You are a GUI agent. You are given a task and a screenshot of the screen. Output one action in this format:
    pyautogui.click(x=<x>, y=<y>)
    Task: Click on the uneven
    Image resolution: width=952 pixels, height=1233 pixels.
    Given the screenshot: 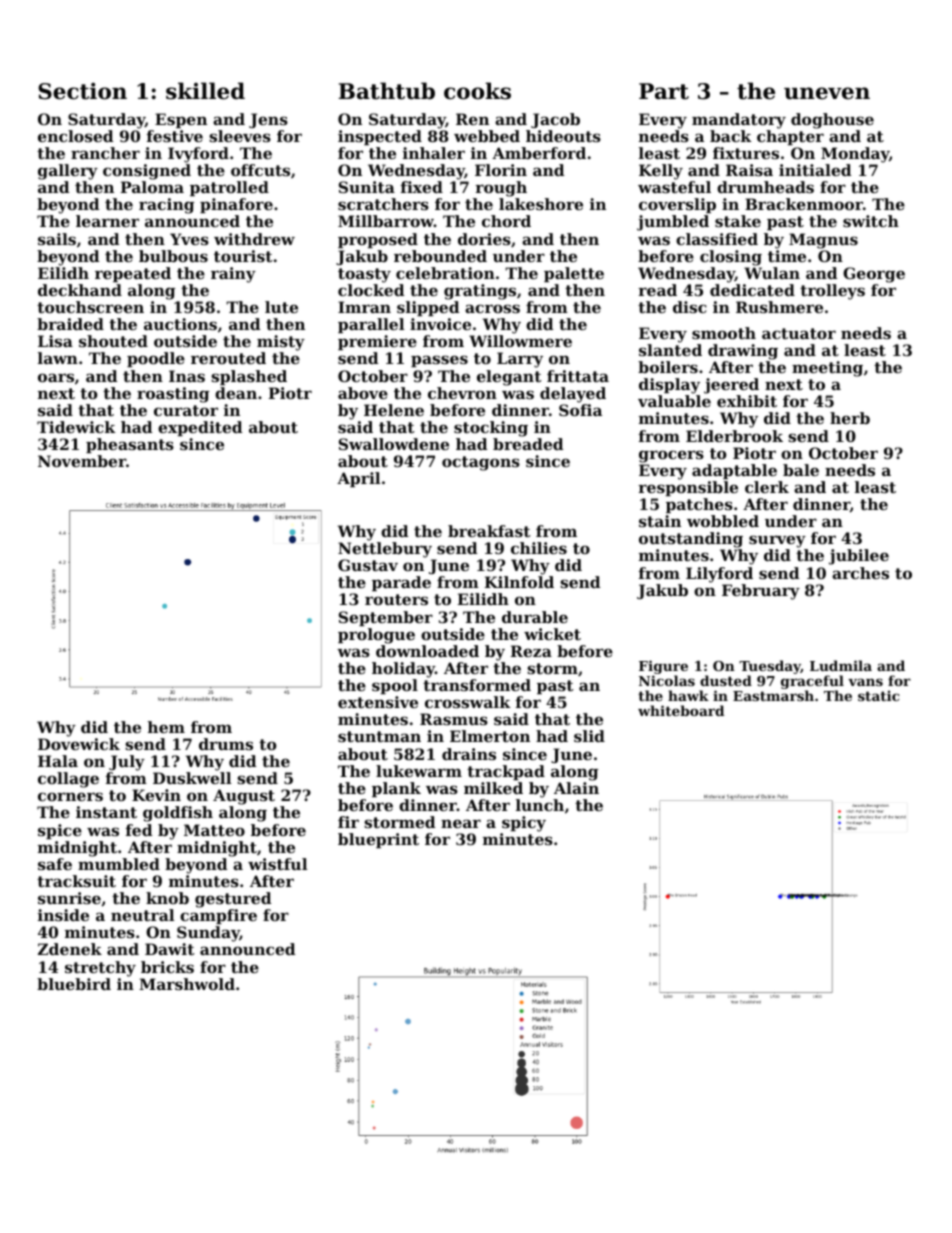 What is the action you would take?
    pyautogui.click(x=827, y=93)
